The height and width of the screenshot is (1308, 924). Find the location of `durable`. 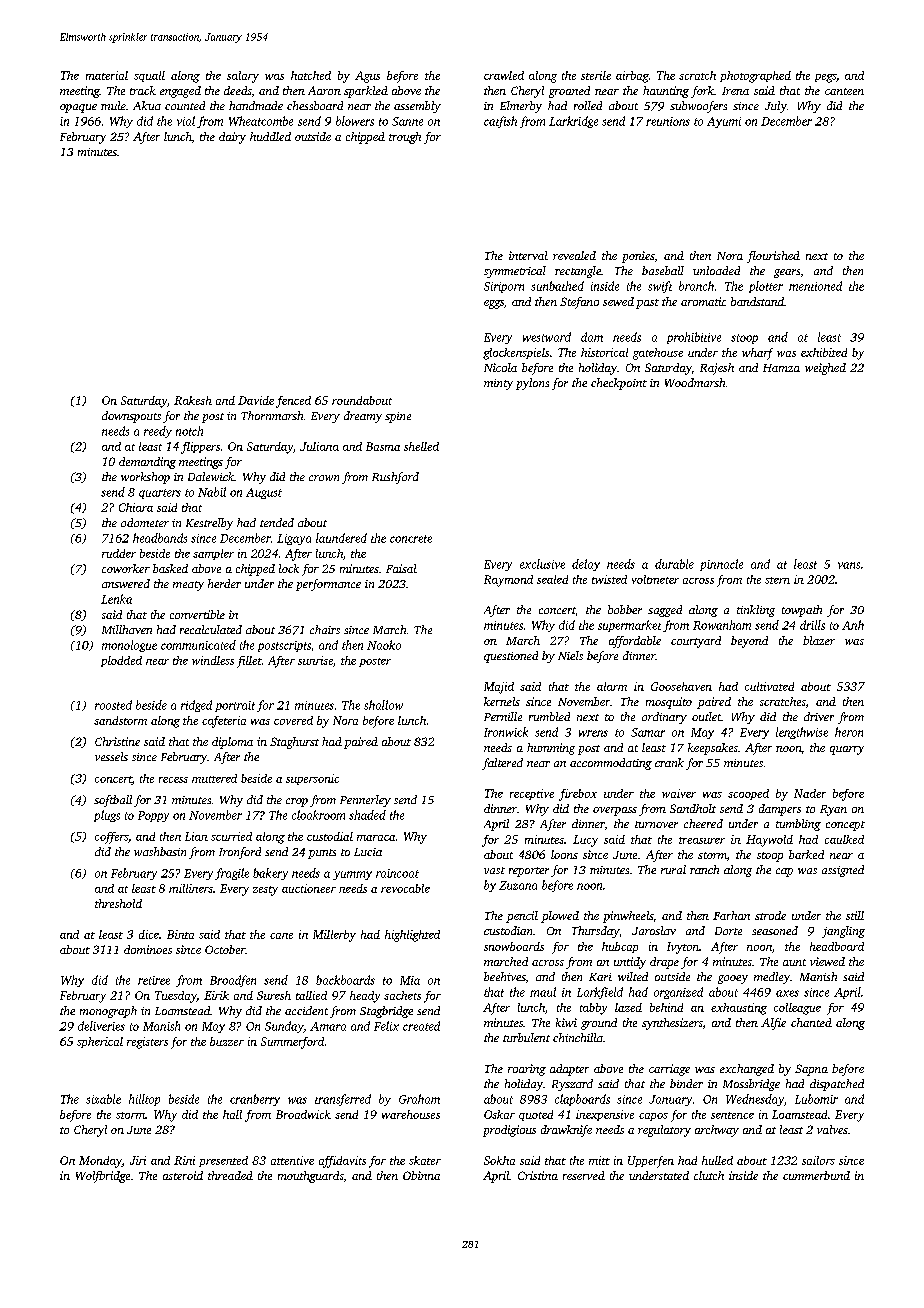

durable is located at coordinates (674, 564).
